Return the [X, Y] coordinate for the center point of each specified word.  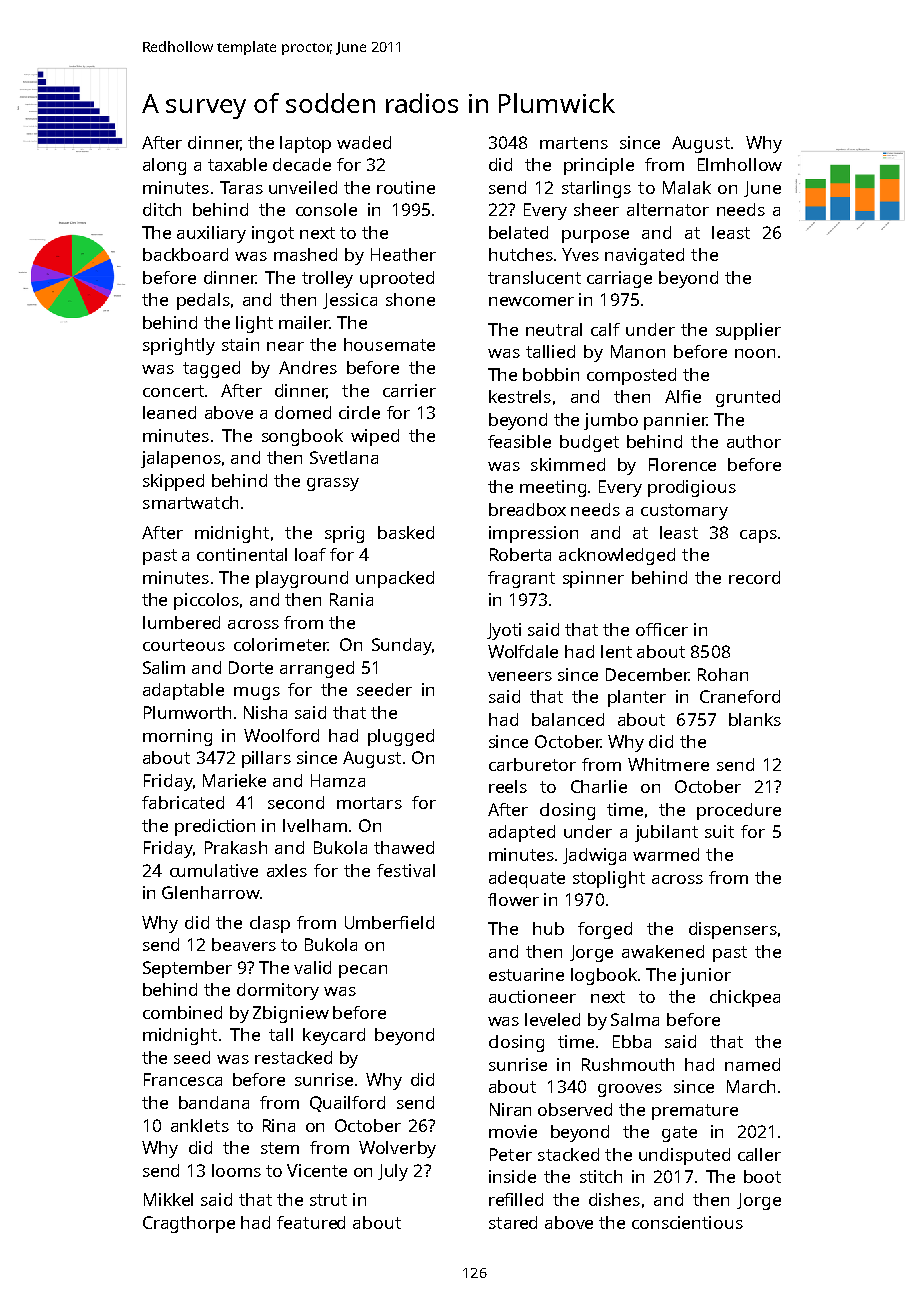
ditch [162, 209]
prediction [215, 827]
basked [406, 532]
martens [574, 143]
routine [406, 187]
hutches [521, 254]
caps [758, 536]
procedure [739, 811]
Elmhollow [740, 164]
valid [312, 967]
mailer [304, 322]
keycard [334, 1036]
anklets [200, 1125]
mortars [369, 803]
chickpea [745, 998]
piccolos [206, 601]
